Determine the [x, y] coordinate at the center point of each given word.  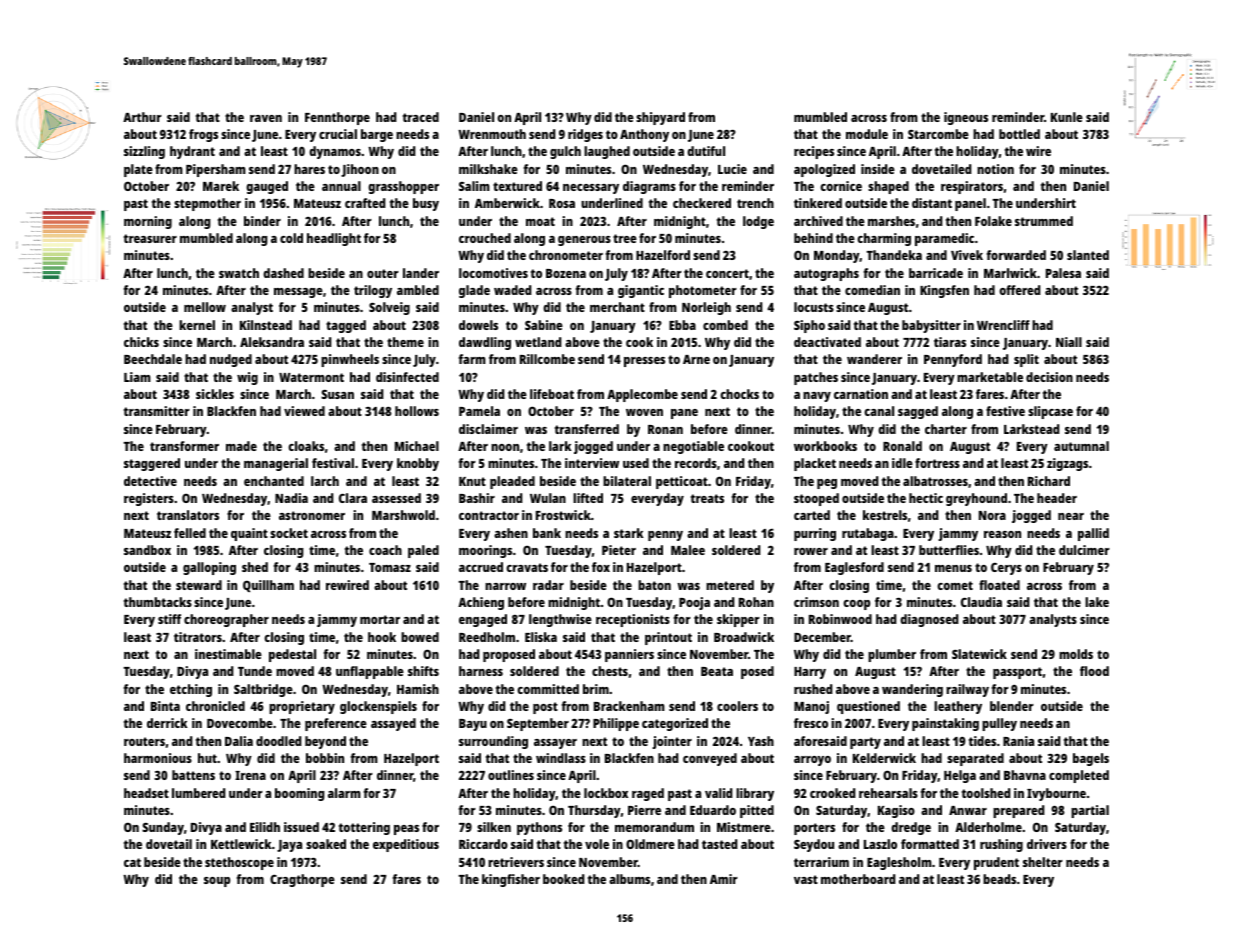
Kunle [1067, 117]
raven [266, 118]
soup [217, 882]
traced [421, 117]
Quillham [268, 586]
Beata [717, 671]
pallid [1093, 534]
